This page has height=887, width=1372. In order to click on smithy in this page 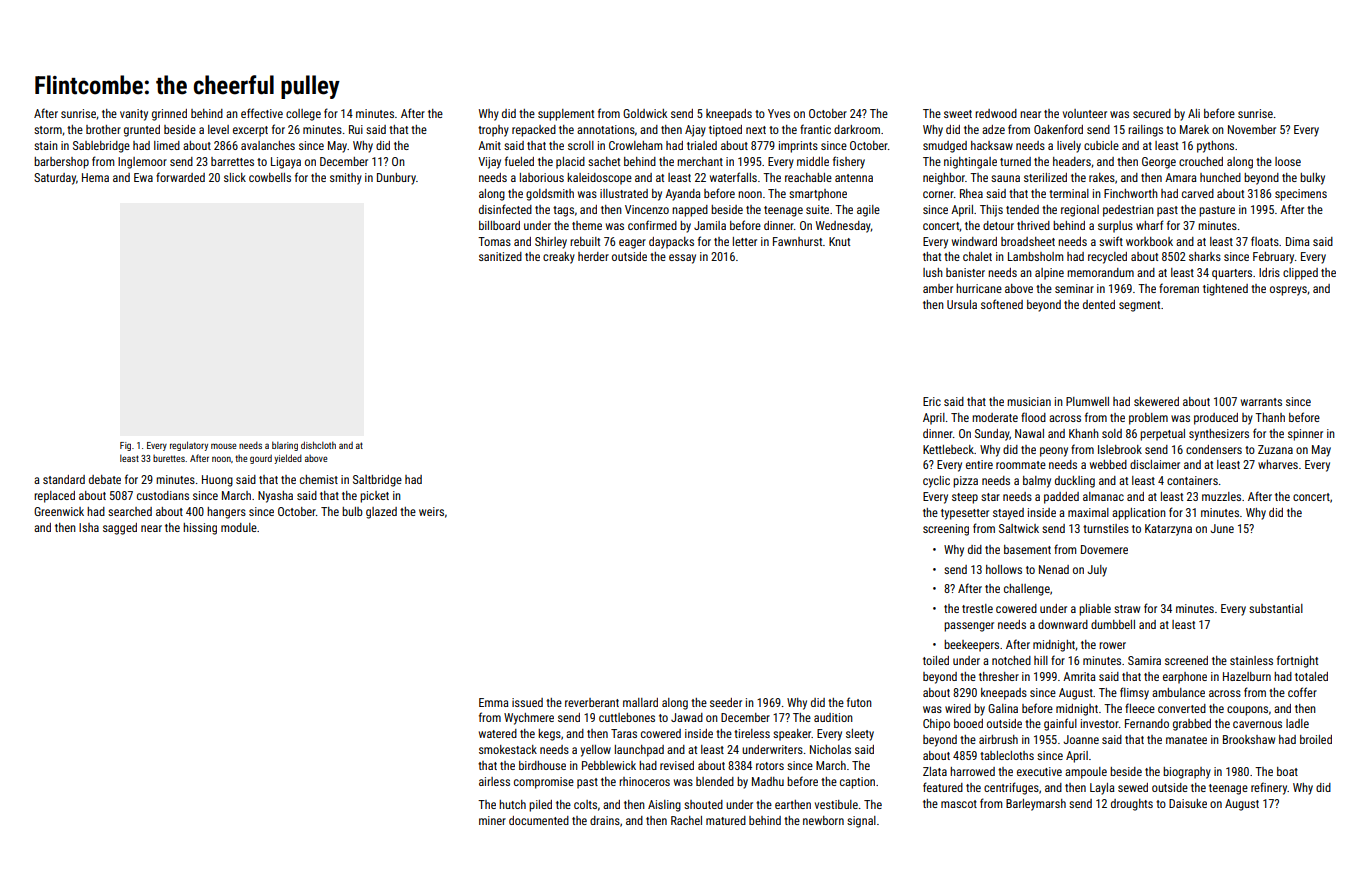, I will do `click(346, 179)`.
